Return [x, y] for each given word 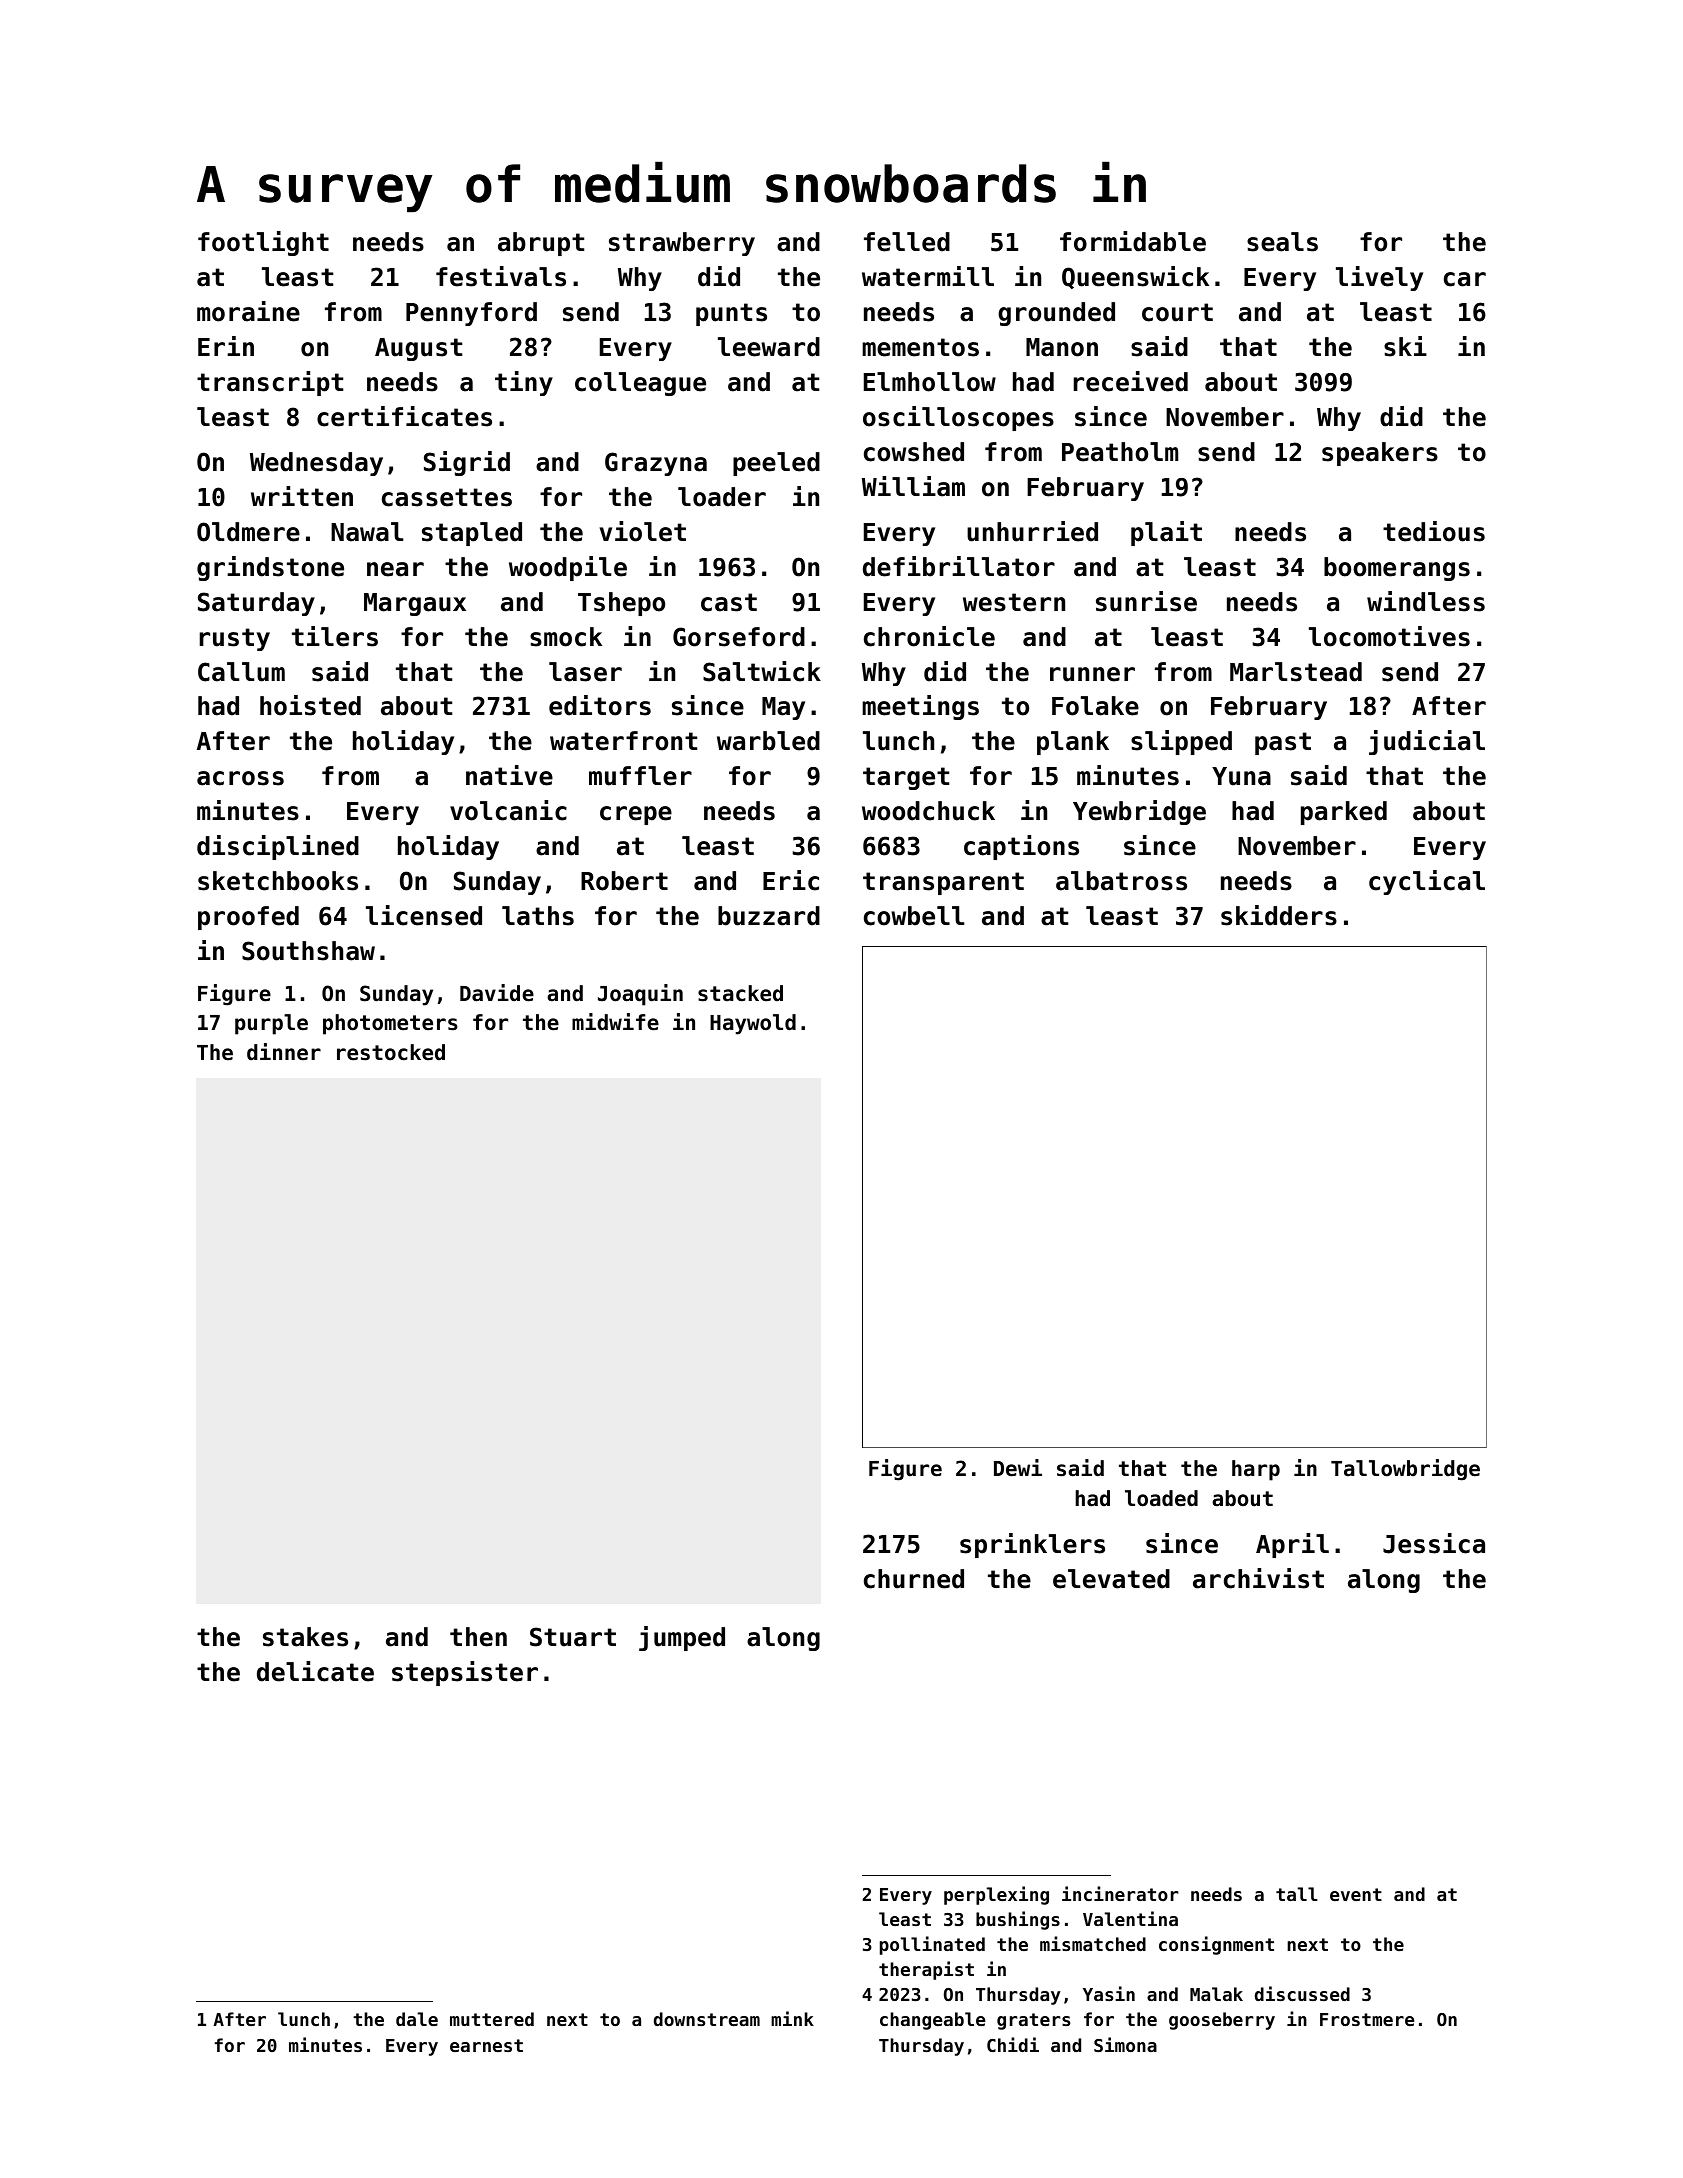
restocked [391, 1052]
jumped [682, 1638]
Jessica [1434, 1543]
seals [1282, 242]
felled [907, 242]
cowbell [914, 916]
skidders [1279, 915]
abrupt [541, 244]
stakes [305, 1637]
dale [417, 2019]
